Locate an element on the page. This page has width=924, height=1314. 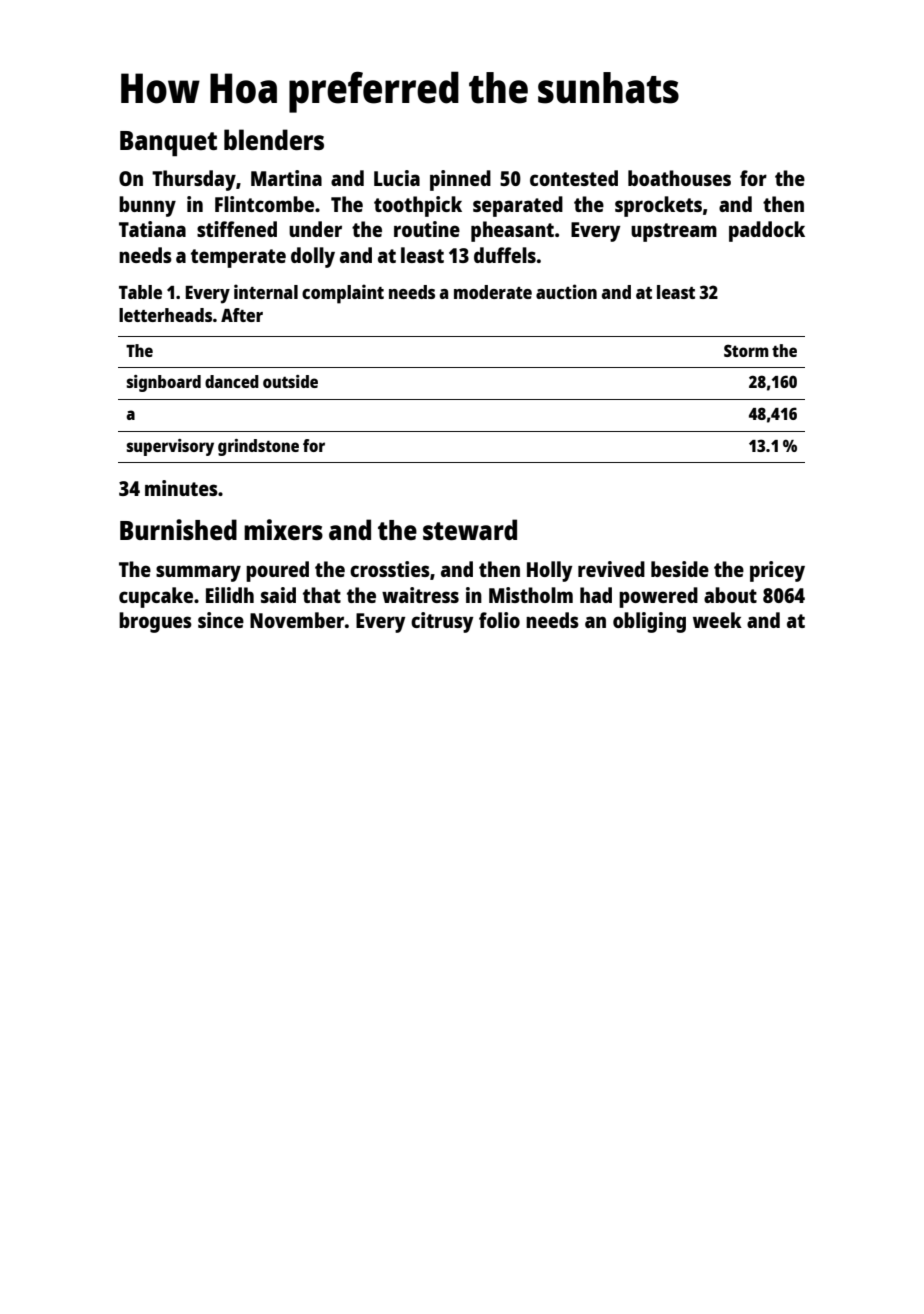
danced is located at coordinates (232, 381).
